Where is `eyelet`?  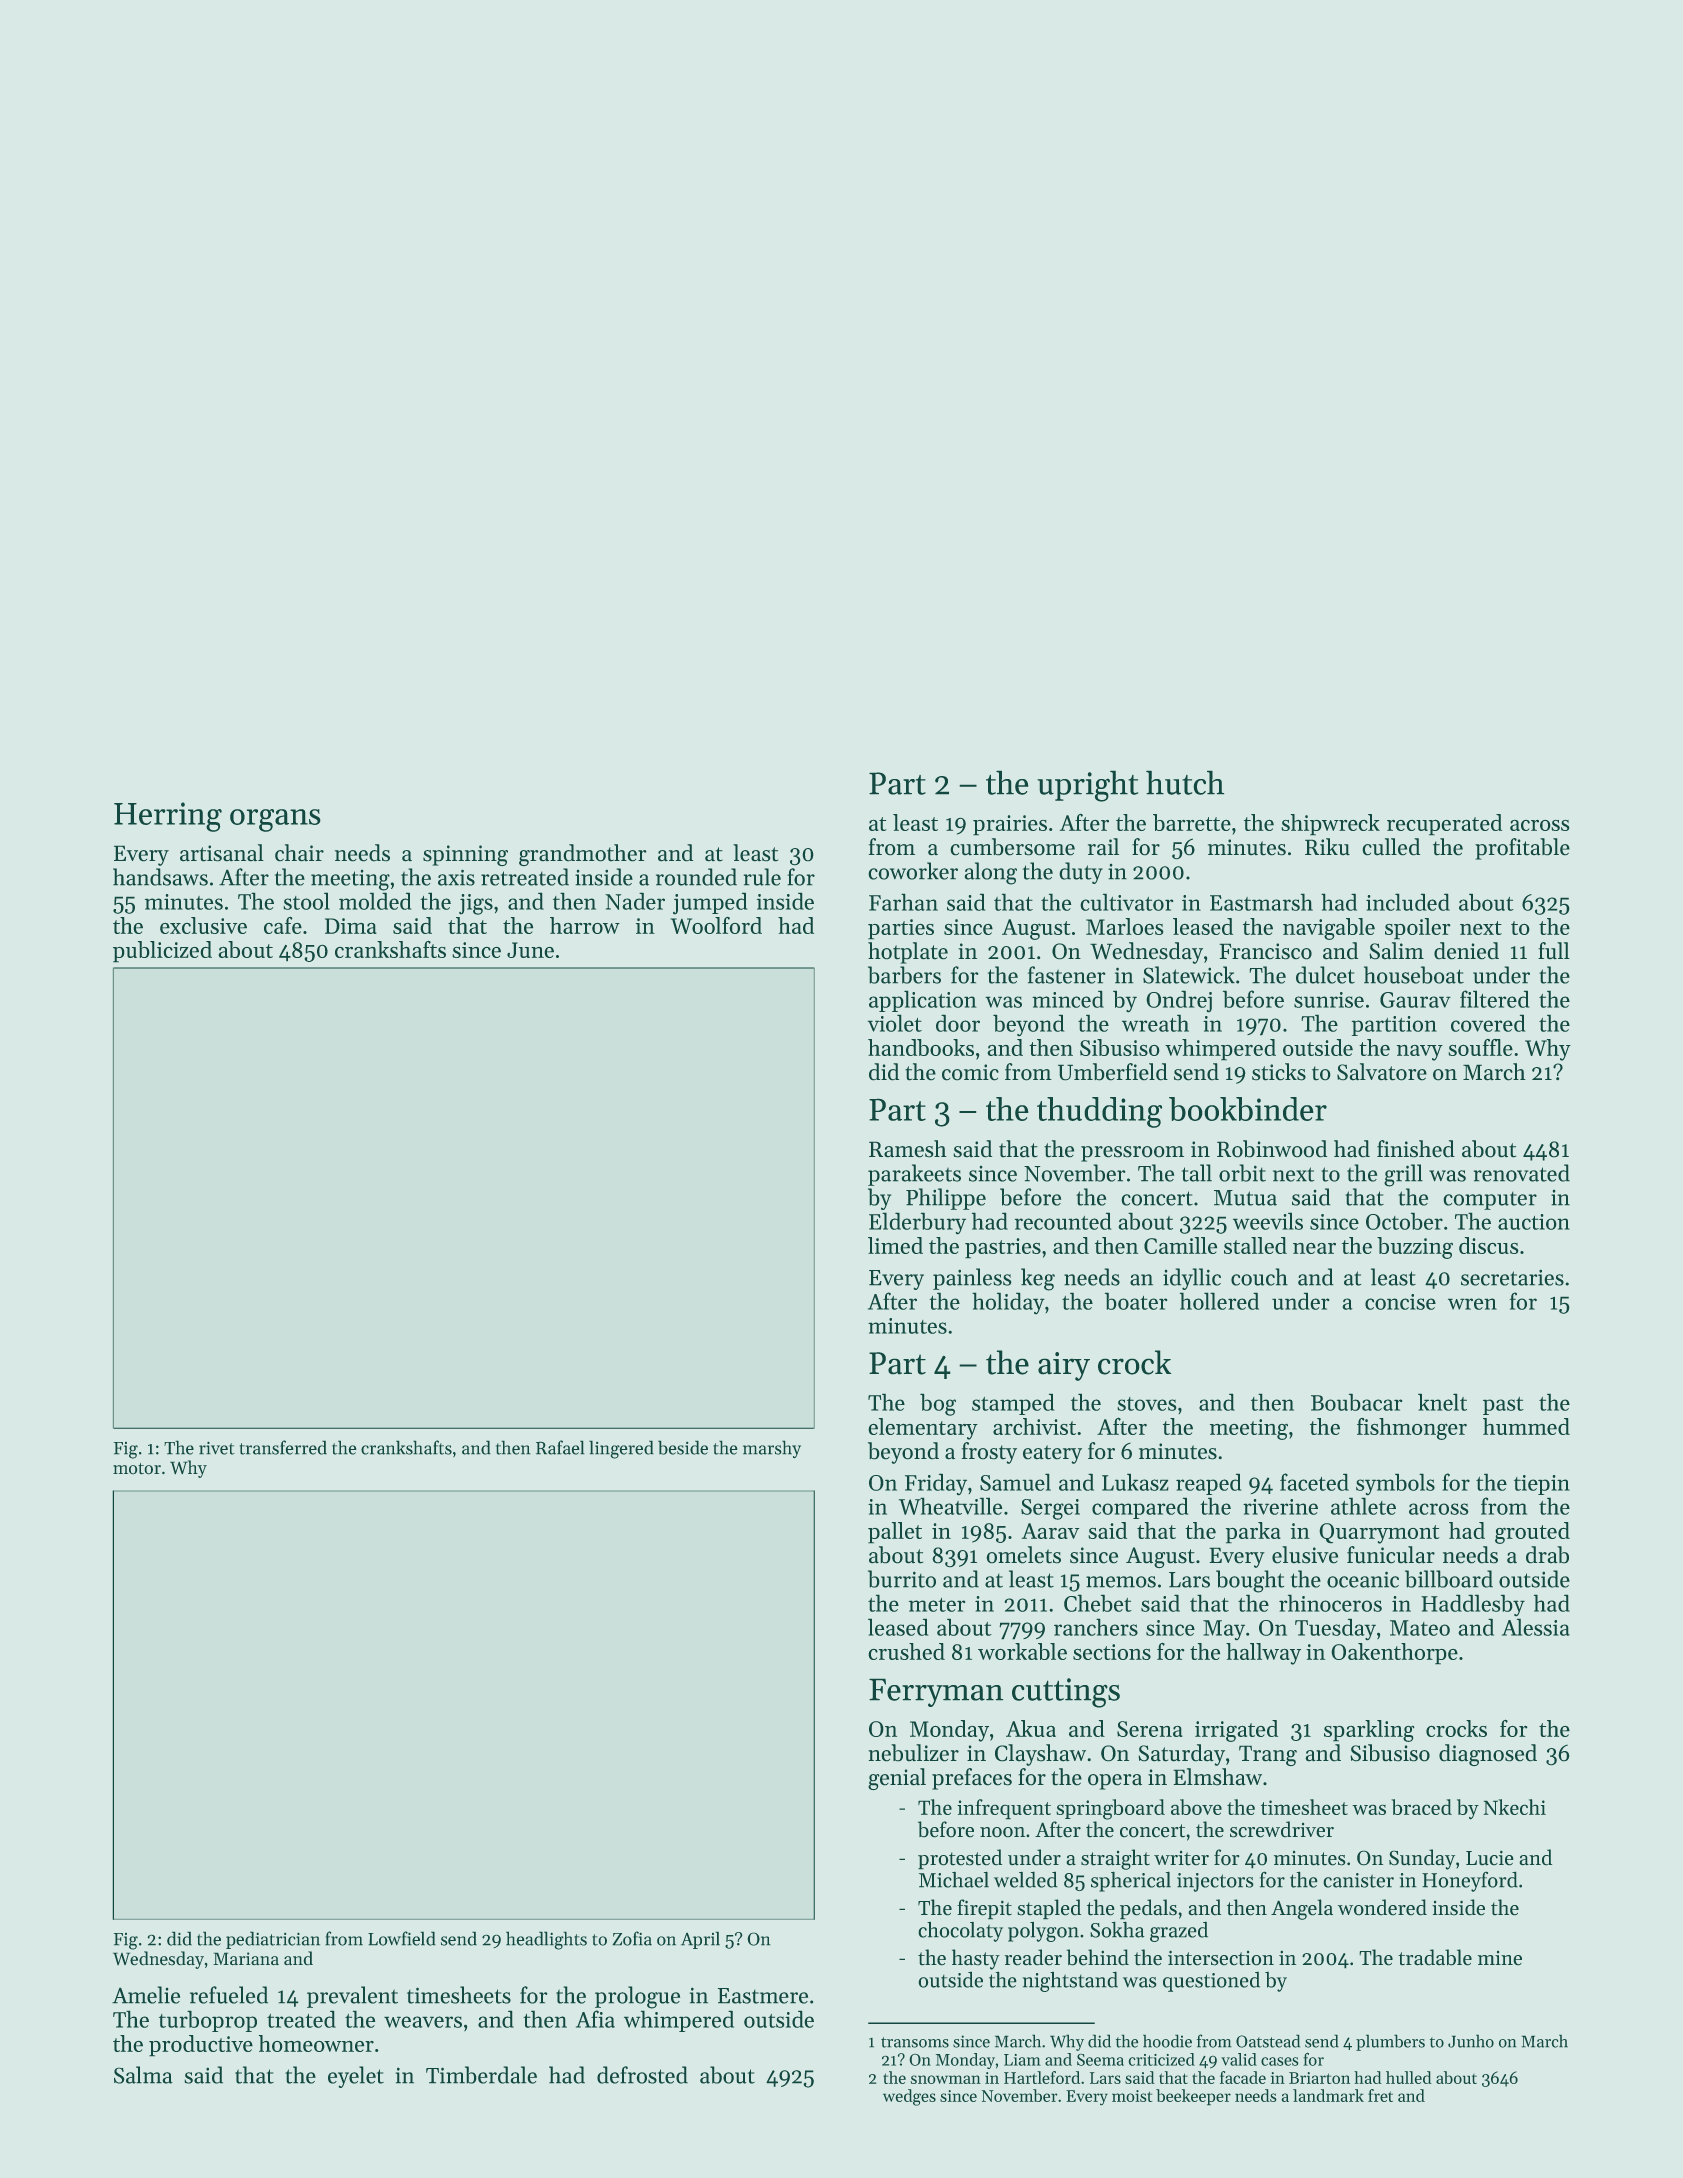 eyelet is located at coordinates (356, 2077).
